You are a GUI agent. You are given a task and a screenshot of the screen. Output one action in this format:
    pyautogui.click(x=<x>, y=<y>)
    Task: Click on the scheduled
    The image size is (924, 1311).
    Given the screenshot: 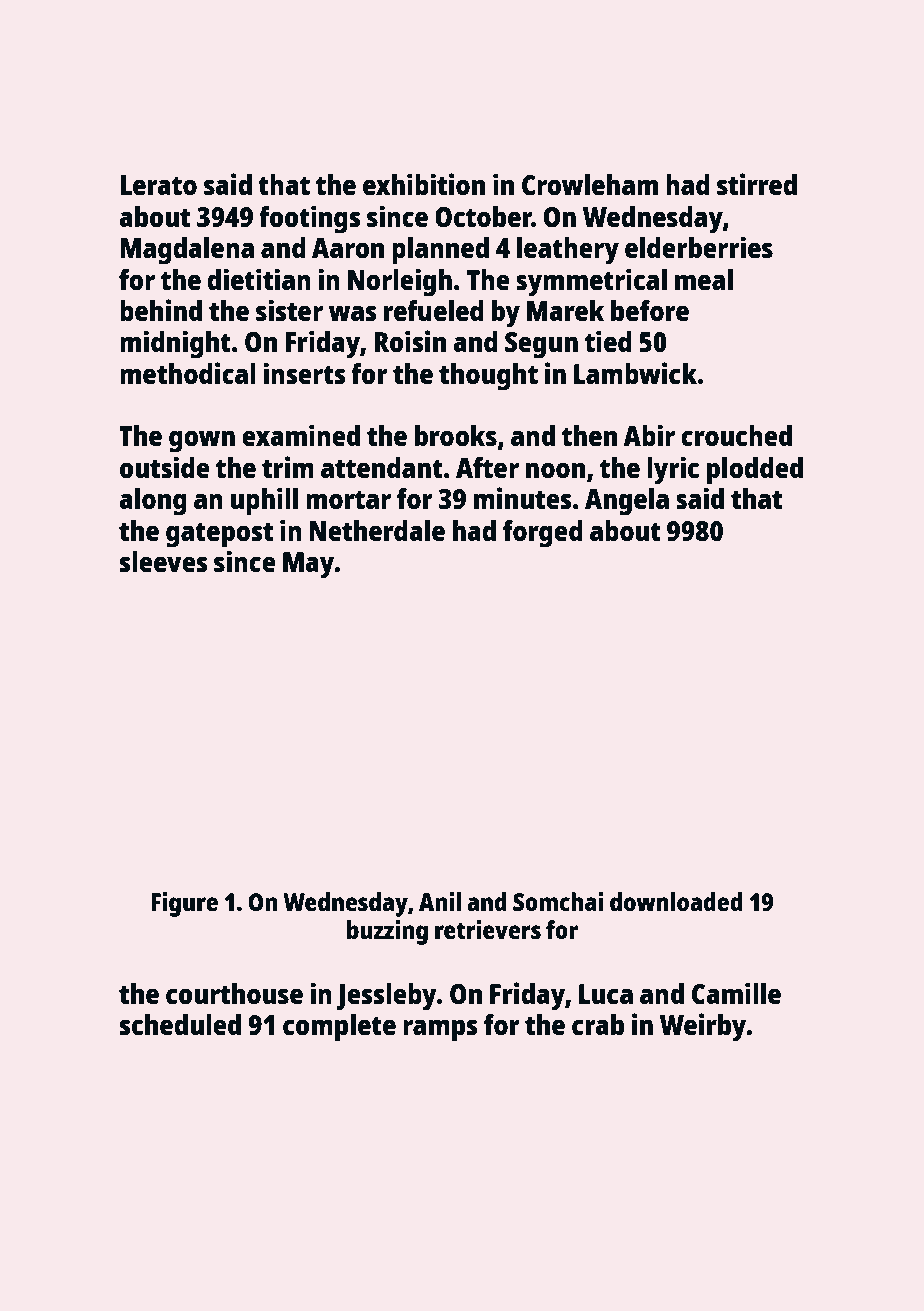 What is the action you would take?
    pyautogui.click(x=180, y=1024)
